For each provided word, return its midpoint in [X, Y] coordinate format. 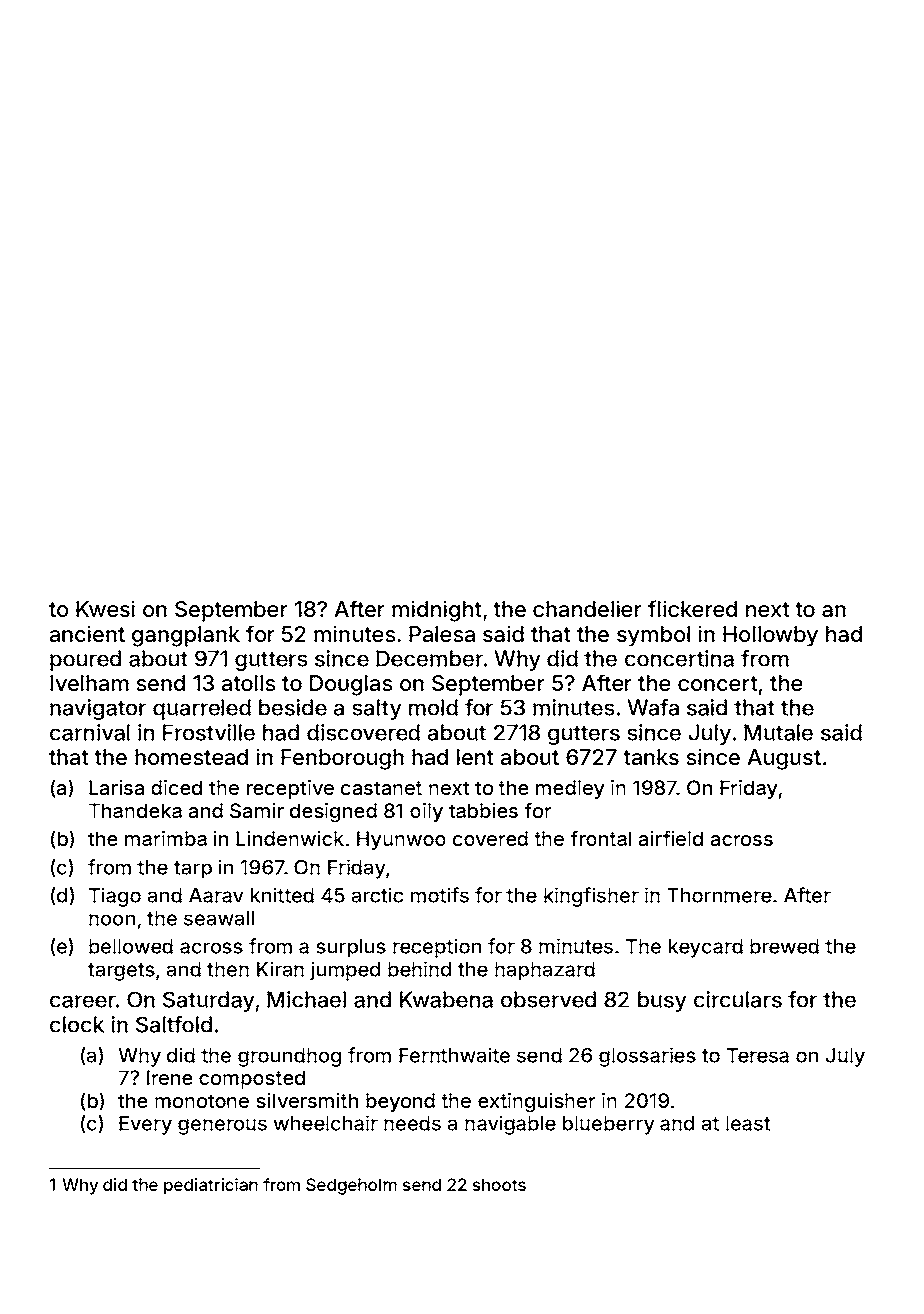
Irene [170, 1077]
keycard [706, 948]
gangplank [186, 636]
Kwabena [446, 999]
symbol [653, 636]
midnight [437, 611]
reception [437, 948]
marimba [166, 838]
